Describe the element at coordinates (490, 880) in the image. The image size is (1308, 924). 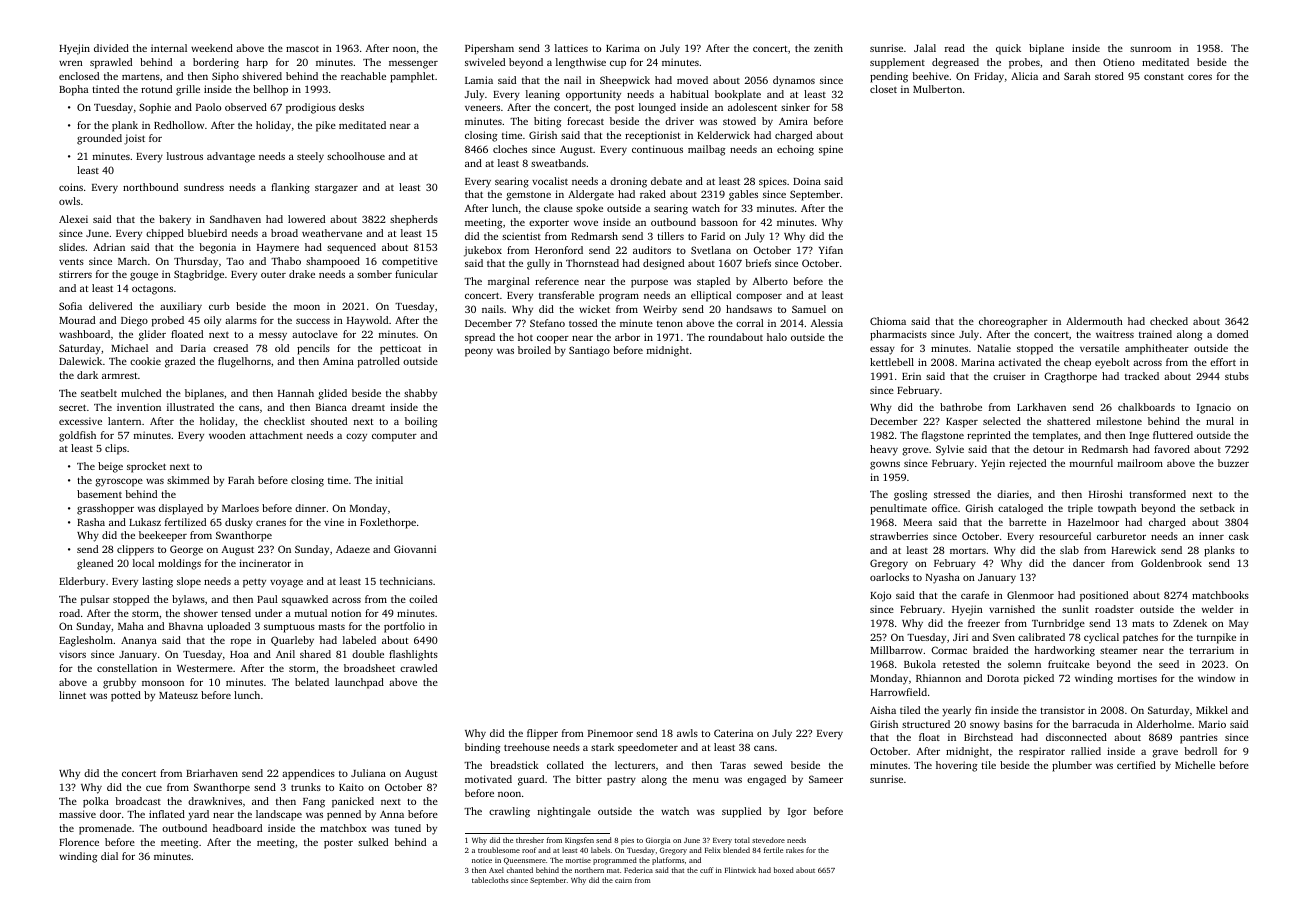
I see `tablecloths` at that location.
